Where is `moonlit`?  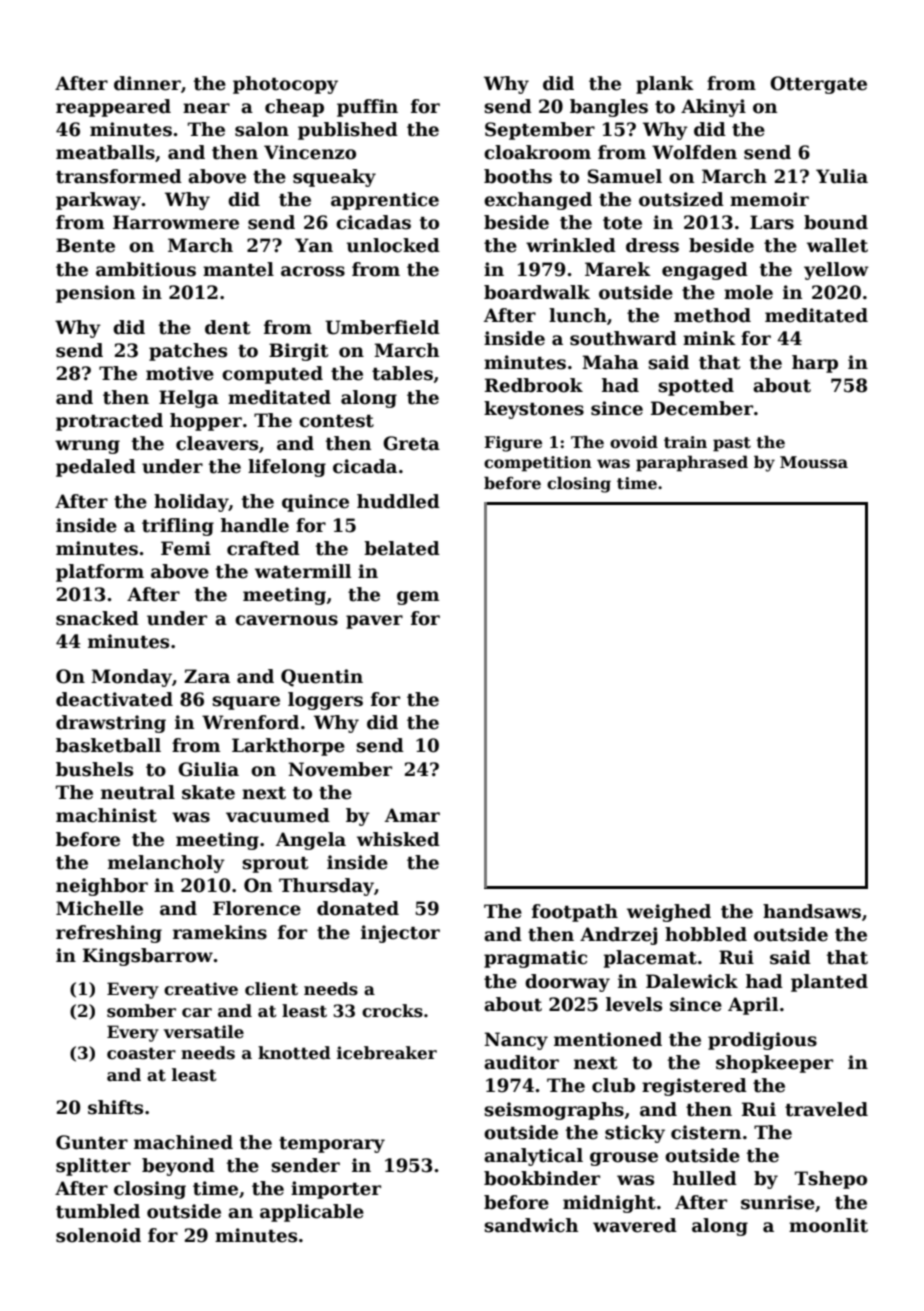 moonlit is located at coordinates (828, 1225).
